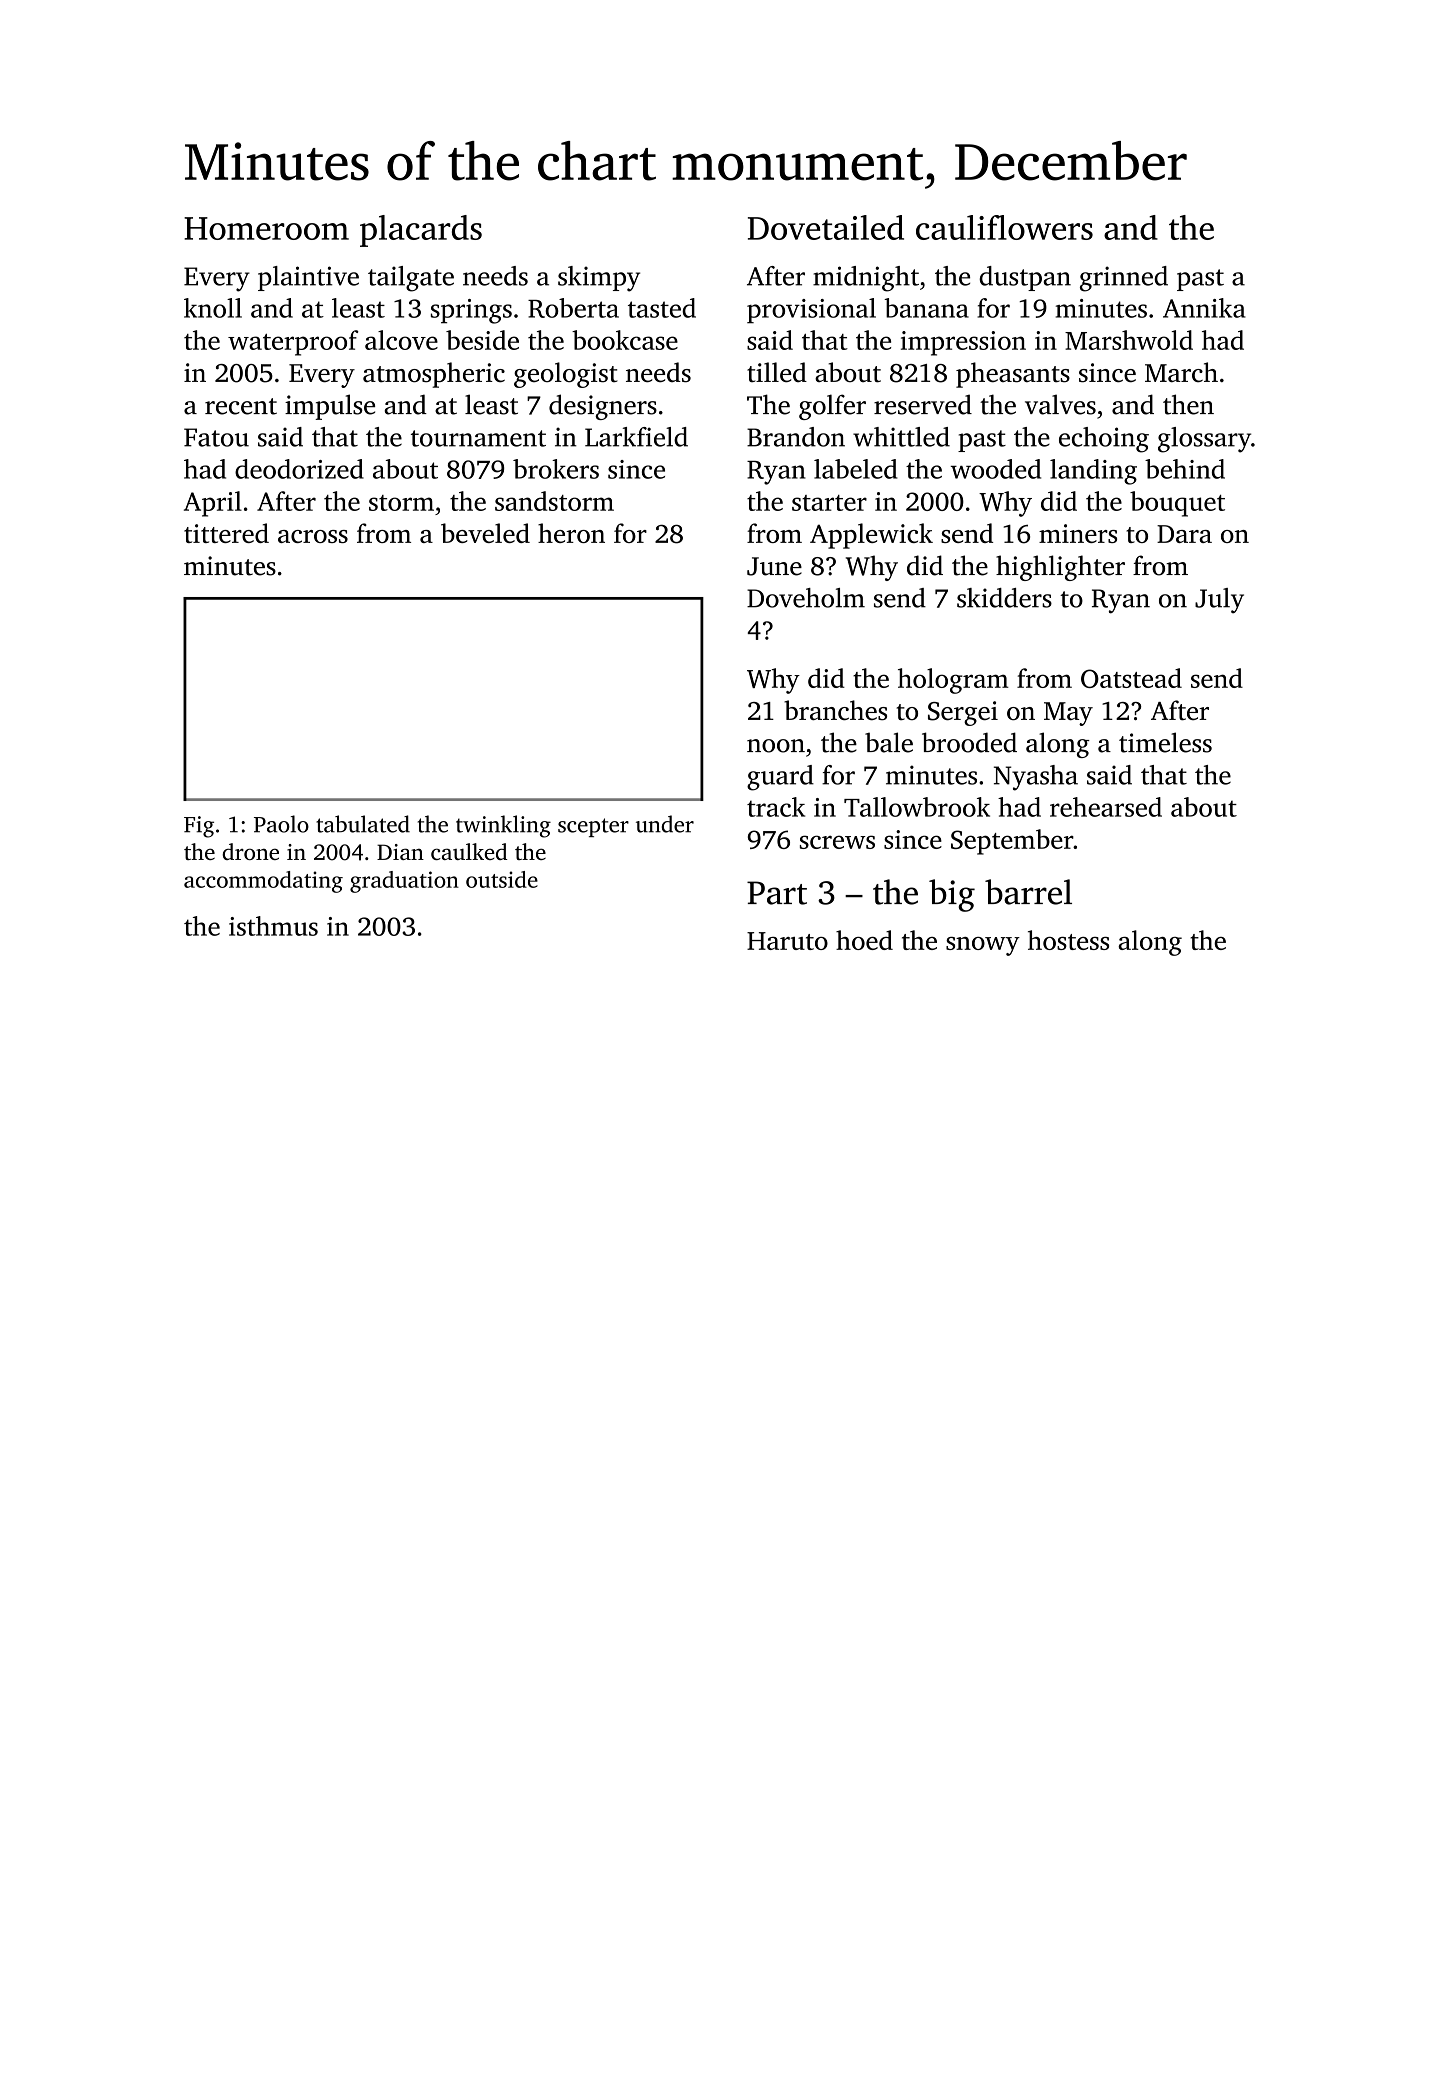 This image has width=1450, height=2100. I want to click on tittered, so click(226, 533).
